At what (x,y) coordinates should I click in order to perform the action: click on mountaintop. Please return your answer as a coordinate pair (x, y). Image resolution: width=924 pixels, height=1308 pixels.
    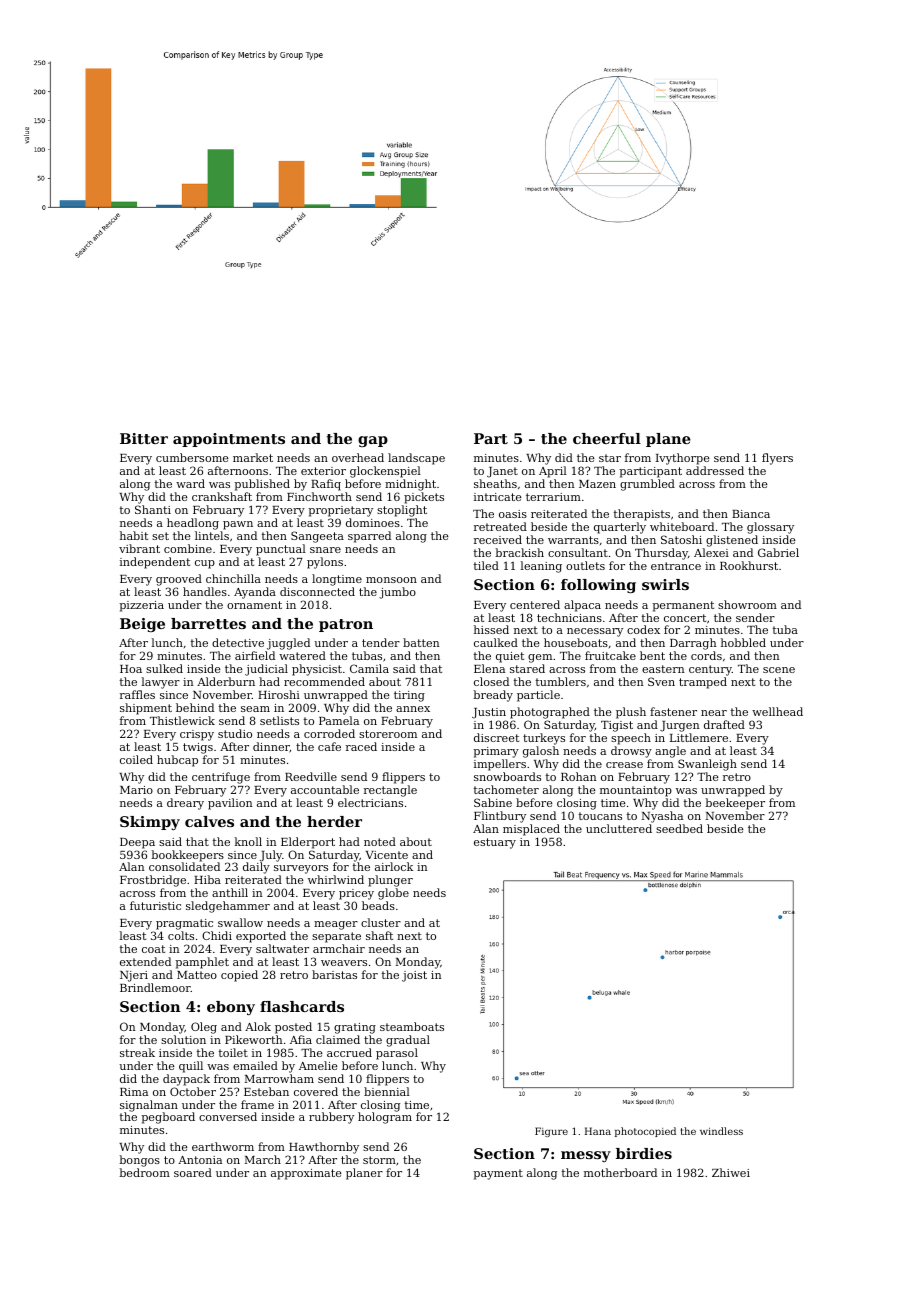
    Looking at the image, I should click on (636, 791).
